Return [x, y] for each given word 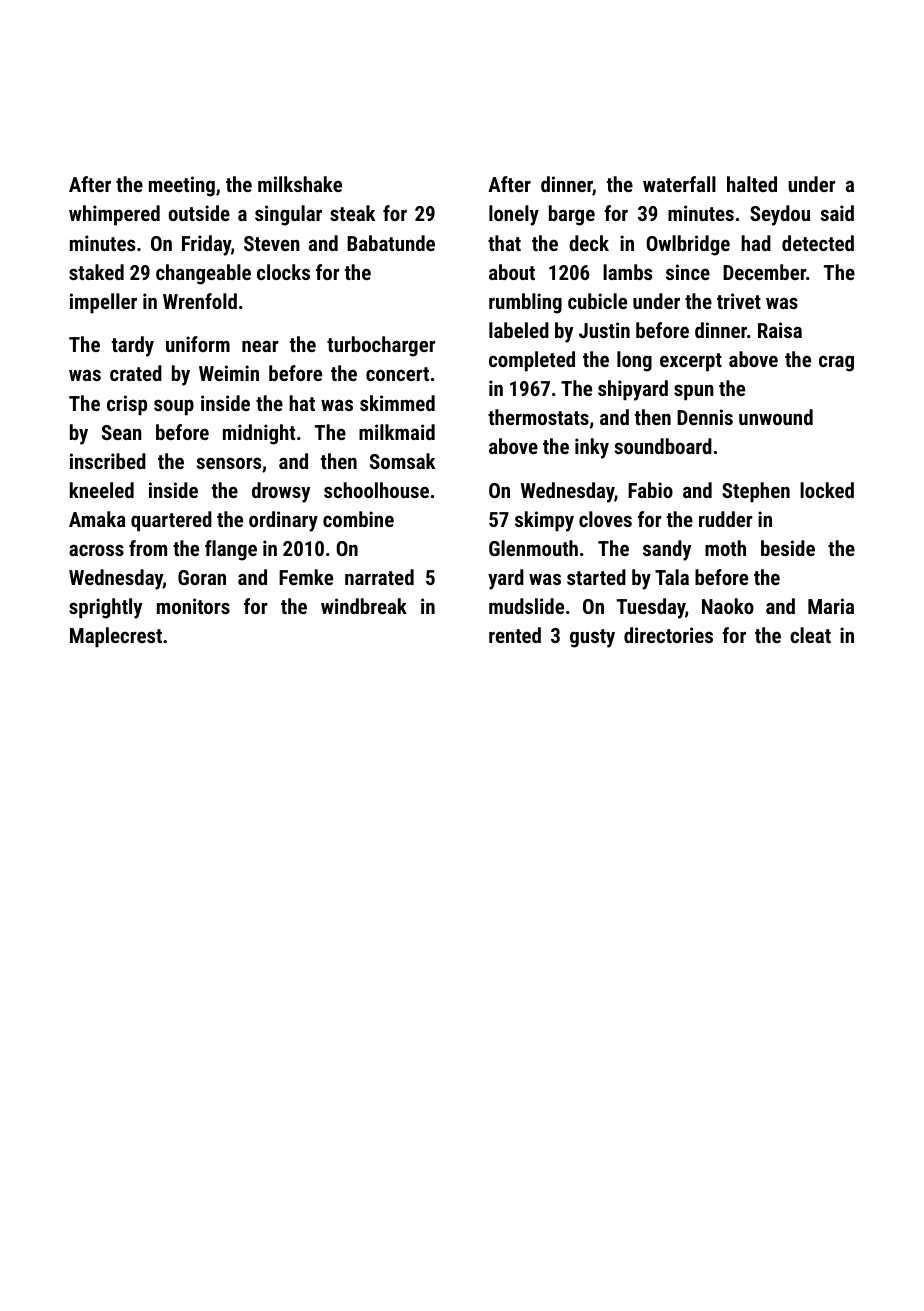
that [504, 243]
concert [397, 374]
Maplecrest [116, 637]
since [688, 272]
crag [836, 364]
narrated [379, 577]
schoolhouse [376, 490]
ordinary [283, 521]
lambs [627, 272]
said [837, 213]
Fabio [650, 490]
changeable [203, 274]
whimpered [114, 215]
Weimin [229, 373]
